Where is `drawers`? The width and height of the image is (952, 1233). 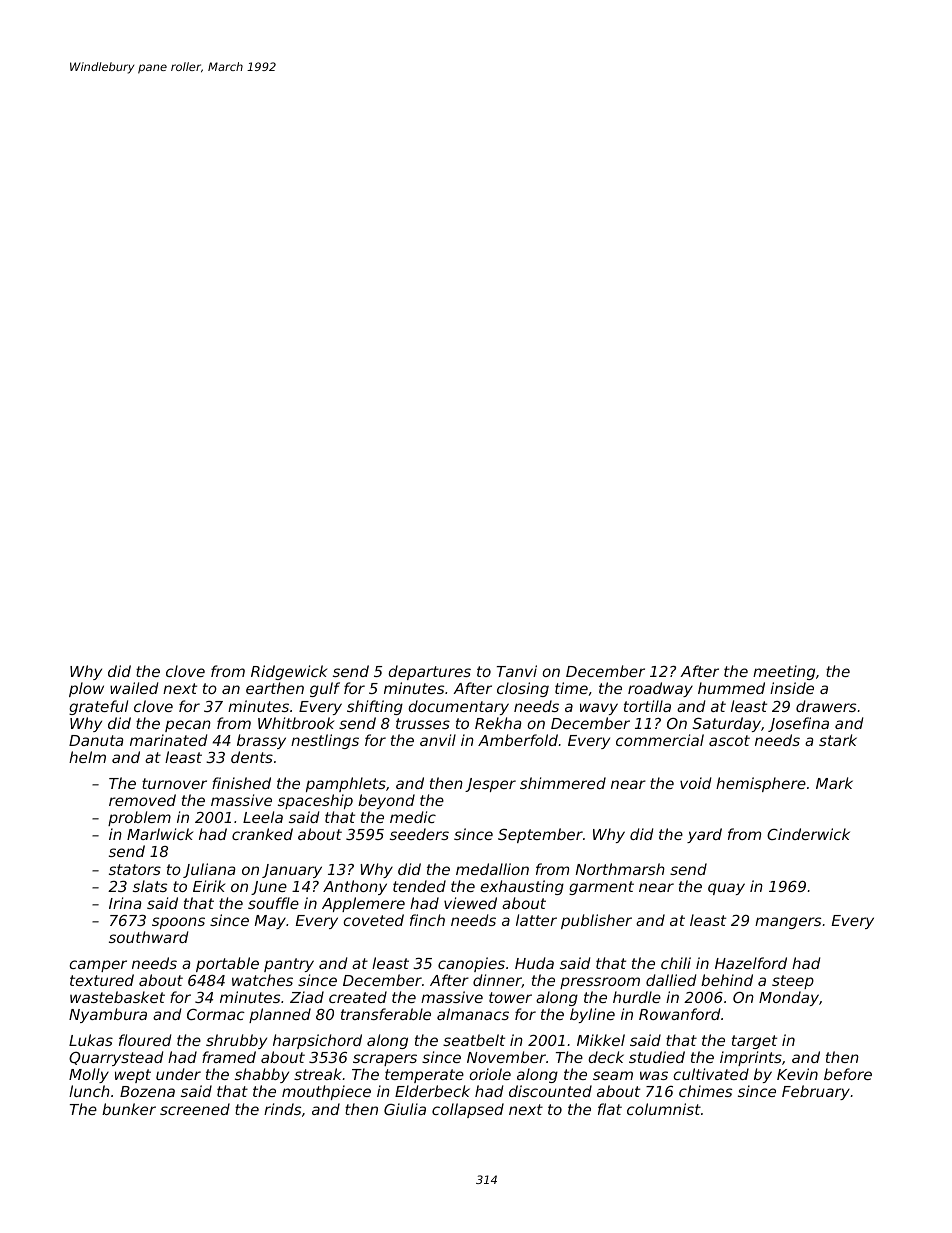
drawers is located at coordinates (826, 706).
